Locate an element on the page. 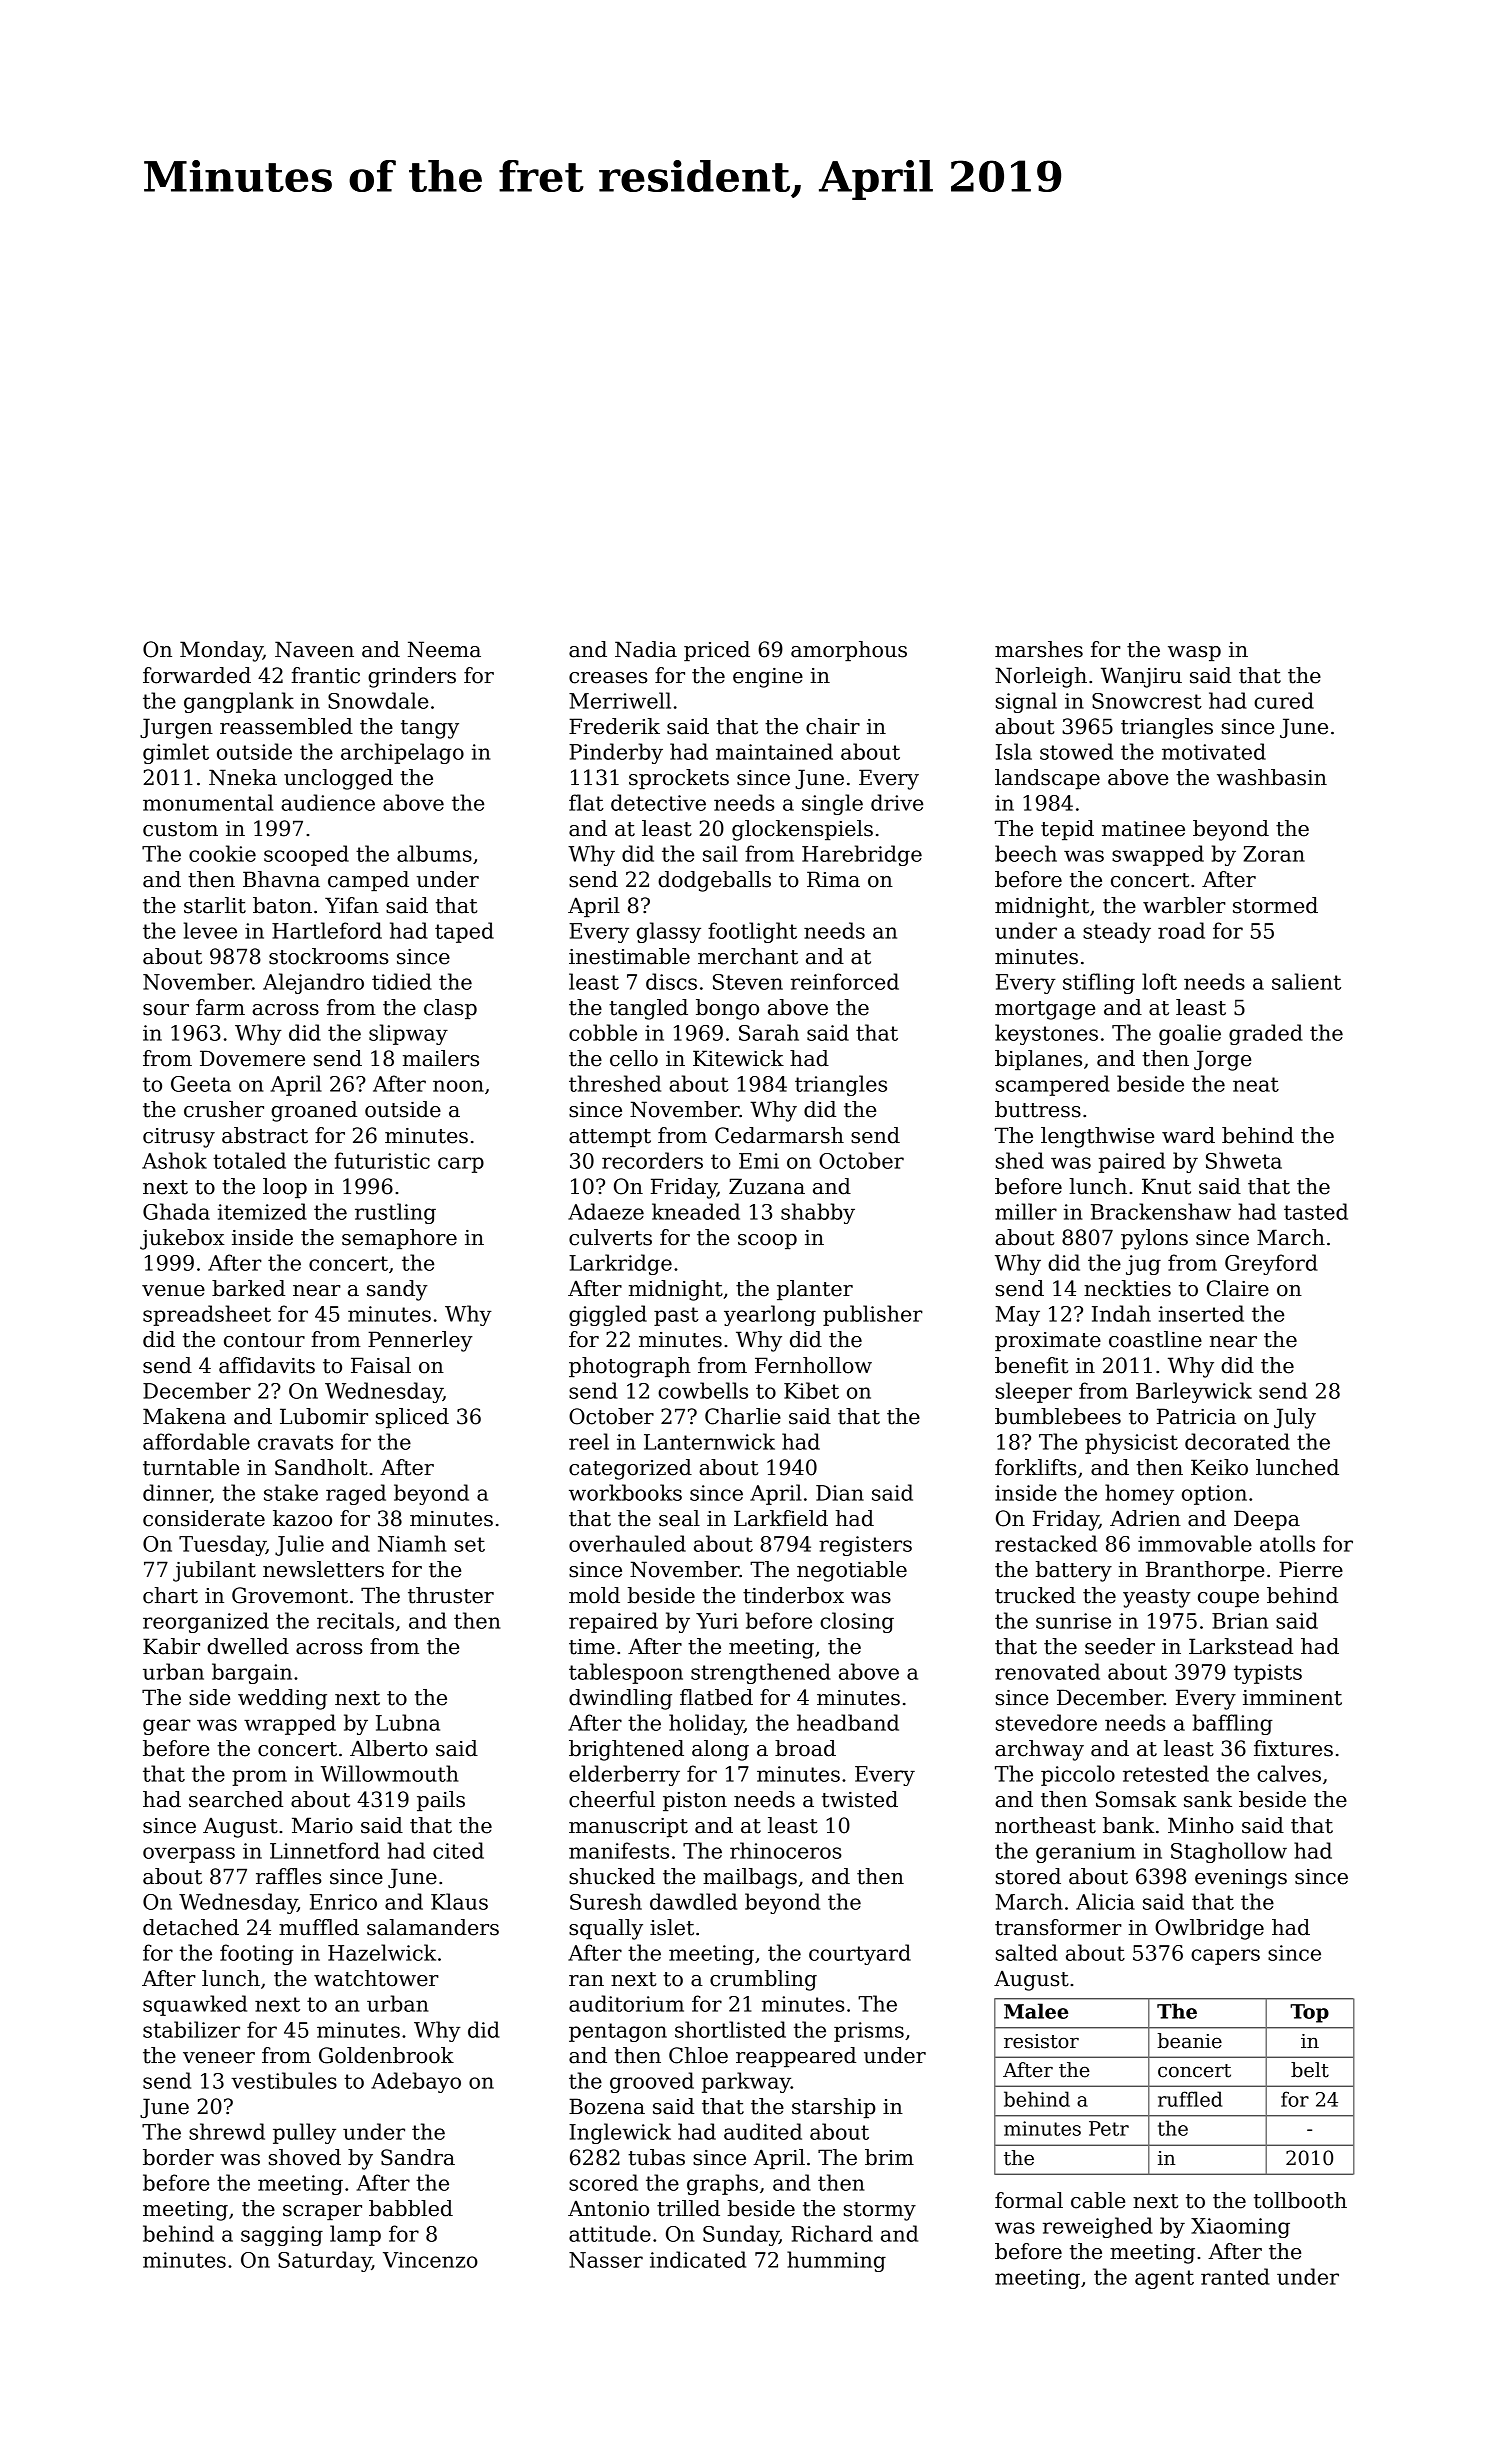 This image has width=1496, height=2464. shucked is located at coordinates (612, 1876).
